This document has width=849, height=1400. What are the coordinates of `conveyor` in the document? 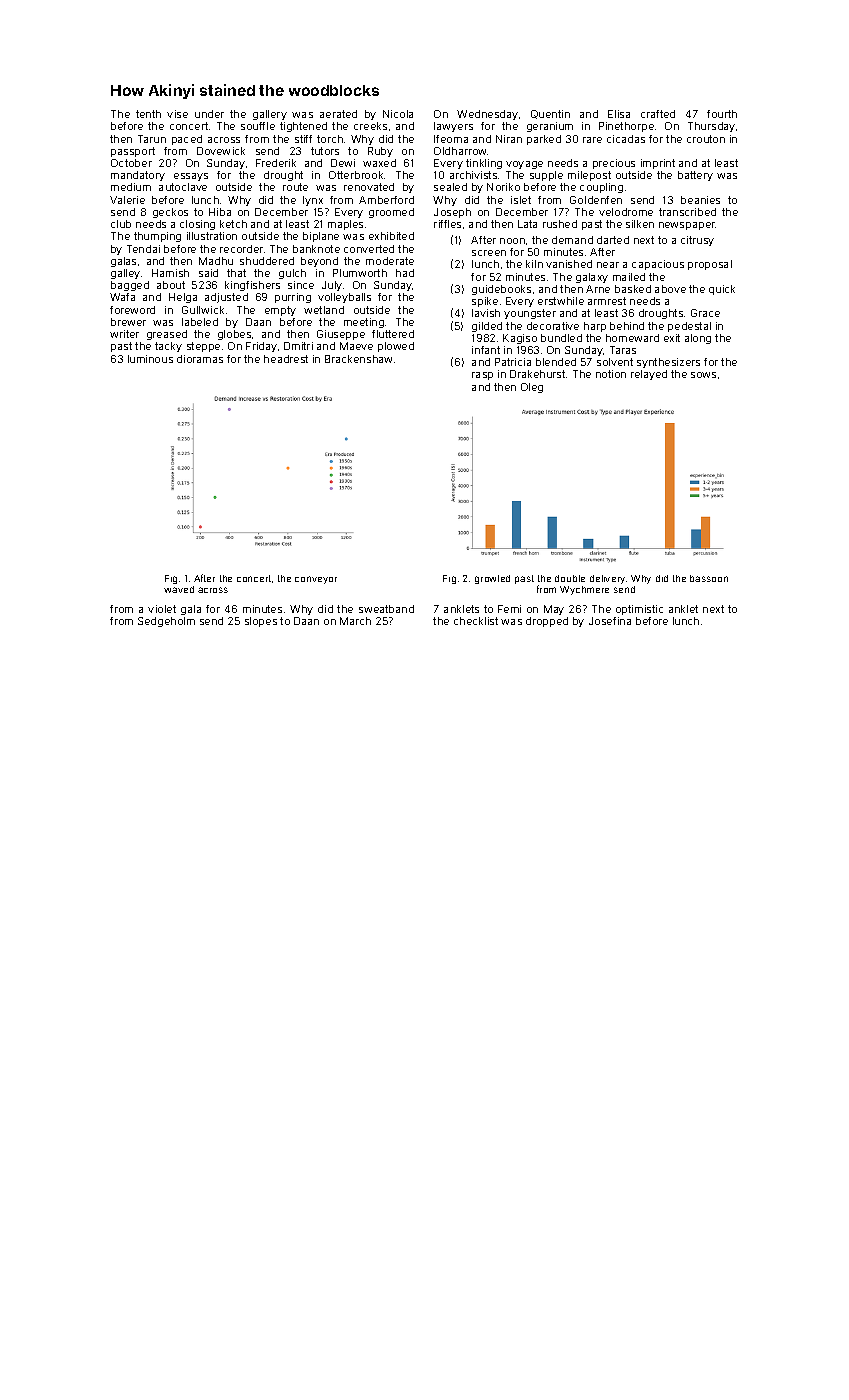 It's located at (316, 580).
